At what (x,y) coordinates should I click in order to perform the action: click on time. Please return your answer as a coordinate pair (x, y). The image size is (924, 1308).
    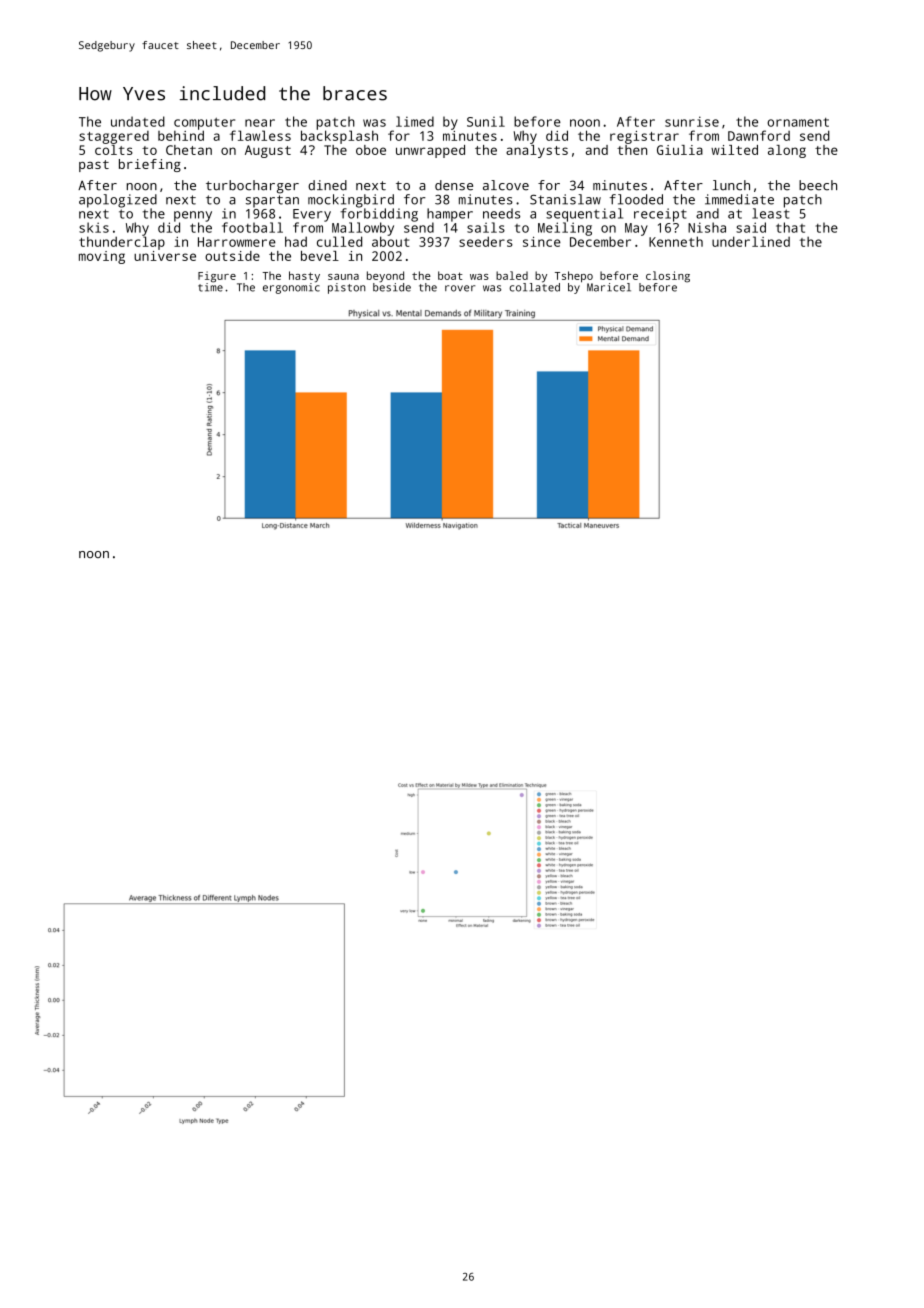
    Looking at the image, I should click on (210, 287).
